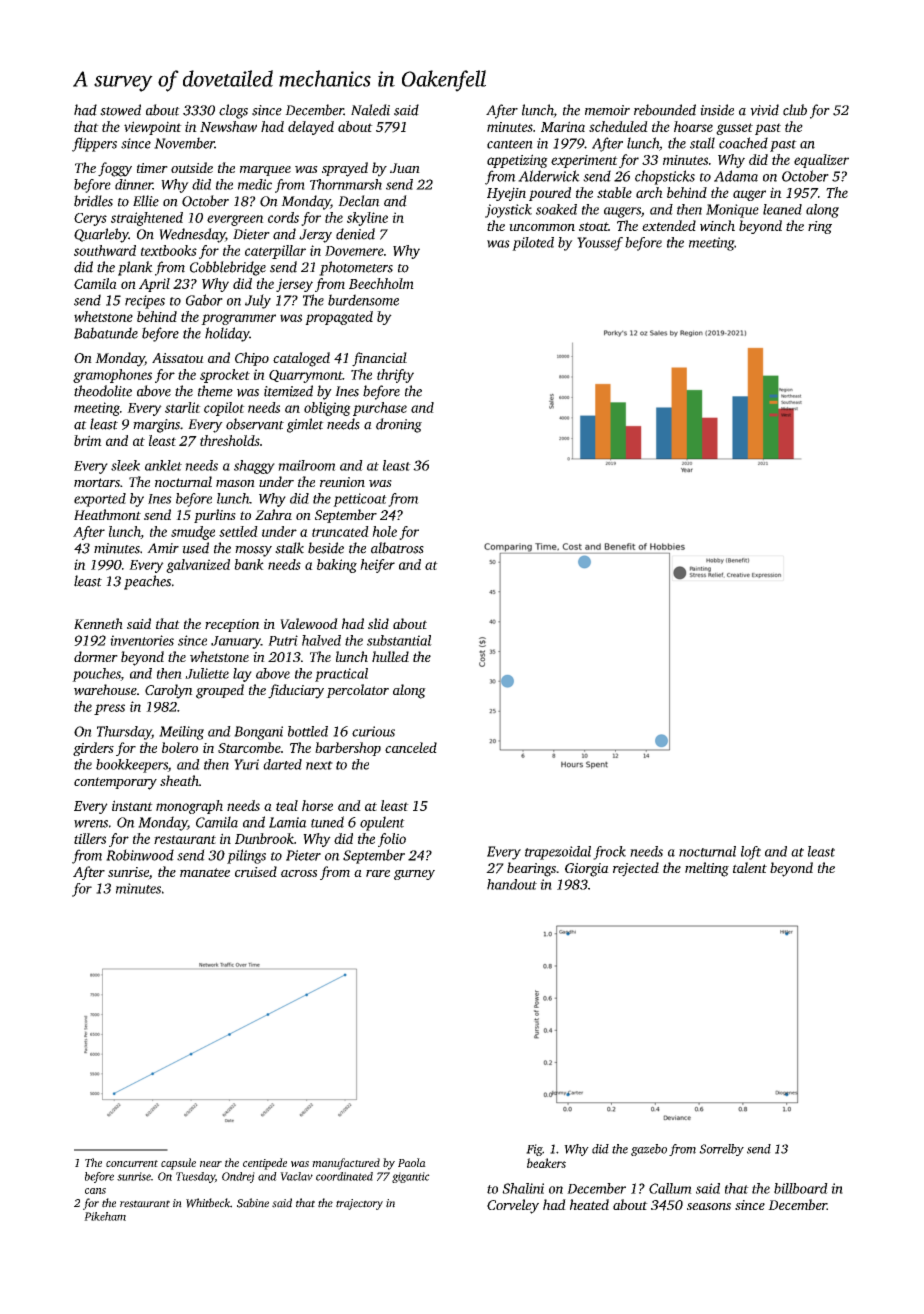 This screenshot has width=924, height=1314. I want to click on Pikeham, so click(105, 1216).
